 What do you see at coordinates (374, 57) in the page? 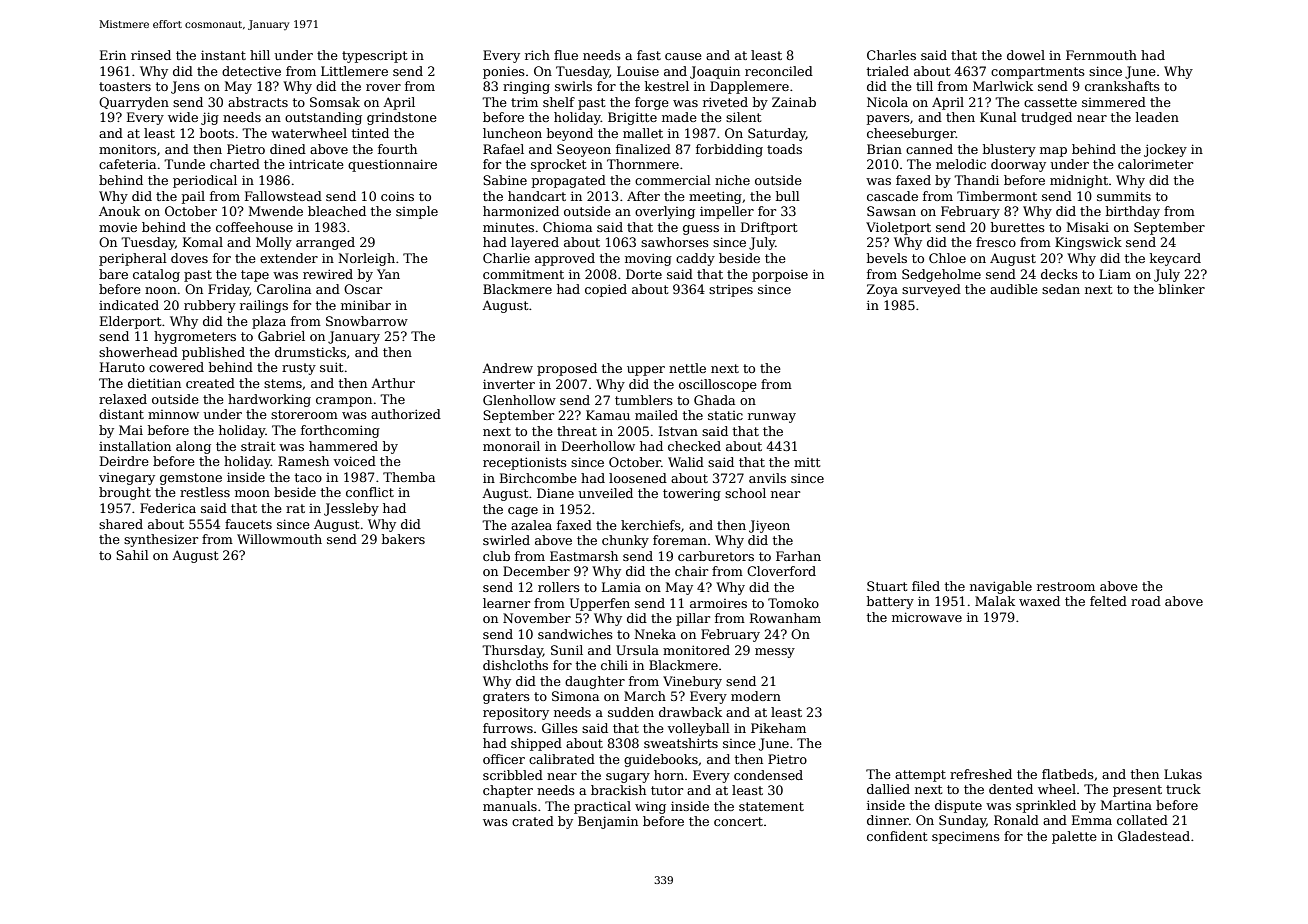
I see `typescript` at bounding box center [374, 57].
